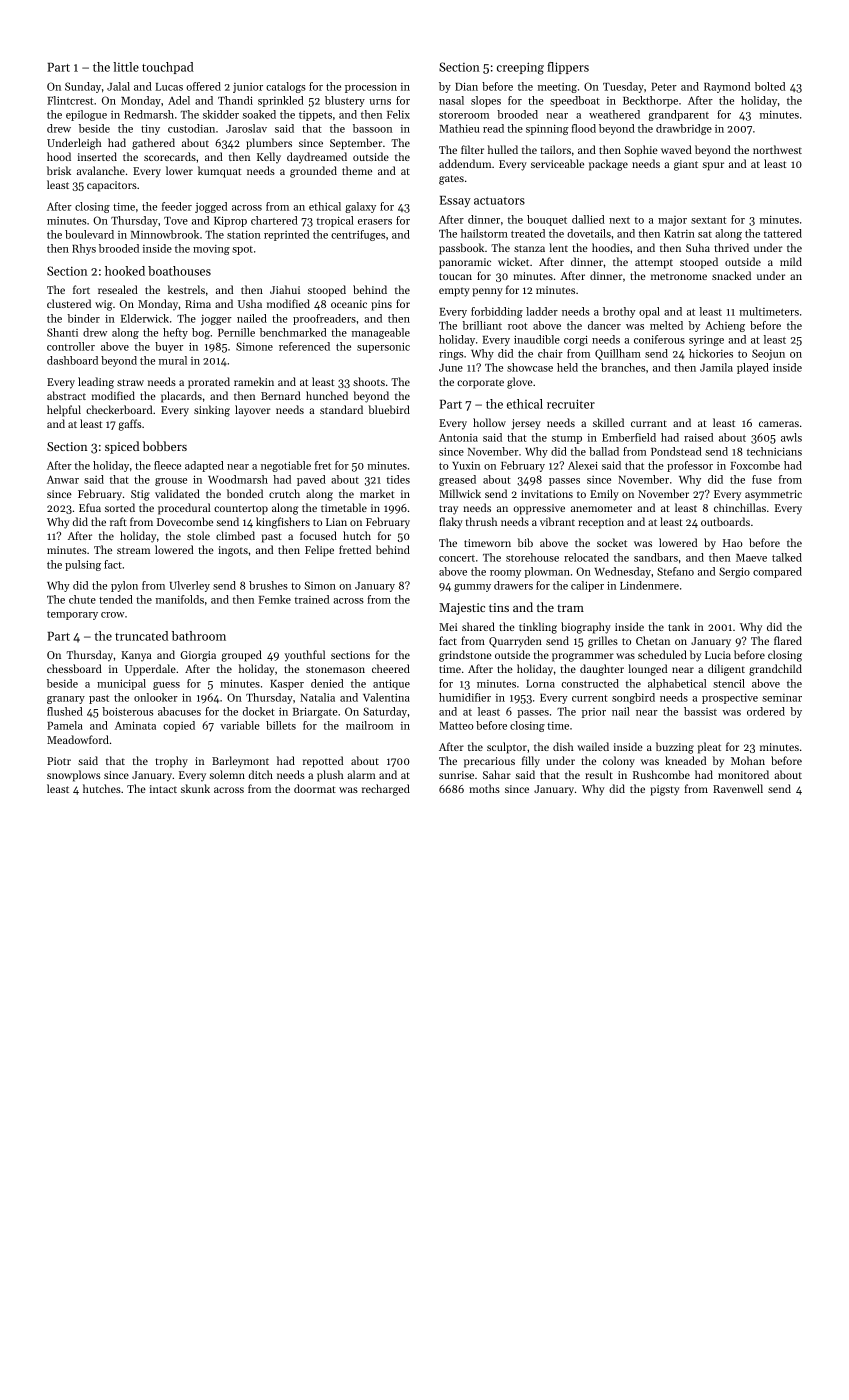 This screenshot has height=1400, width=849. I want to click on youthful, so click(305, 656).
